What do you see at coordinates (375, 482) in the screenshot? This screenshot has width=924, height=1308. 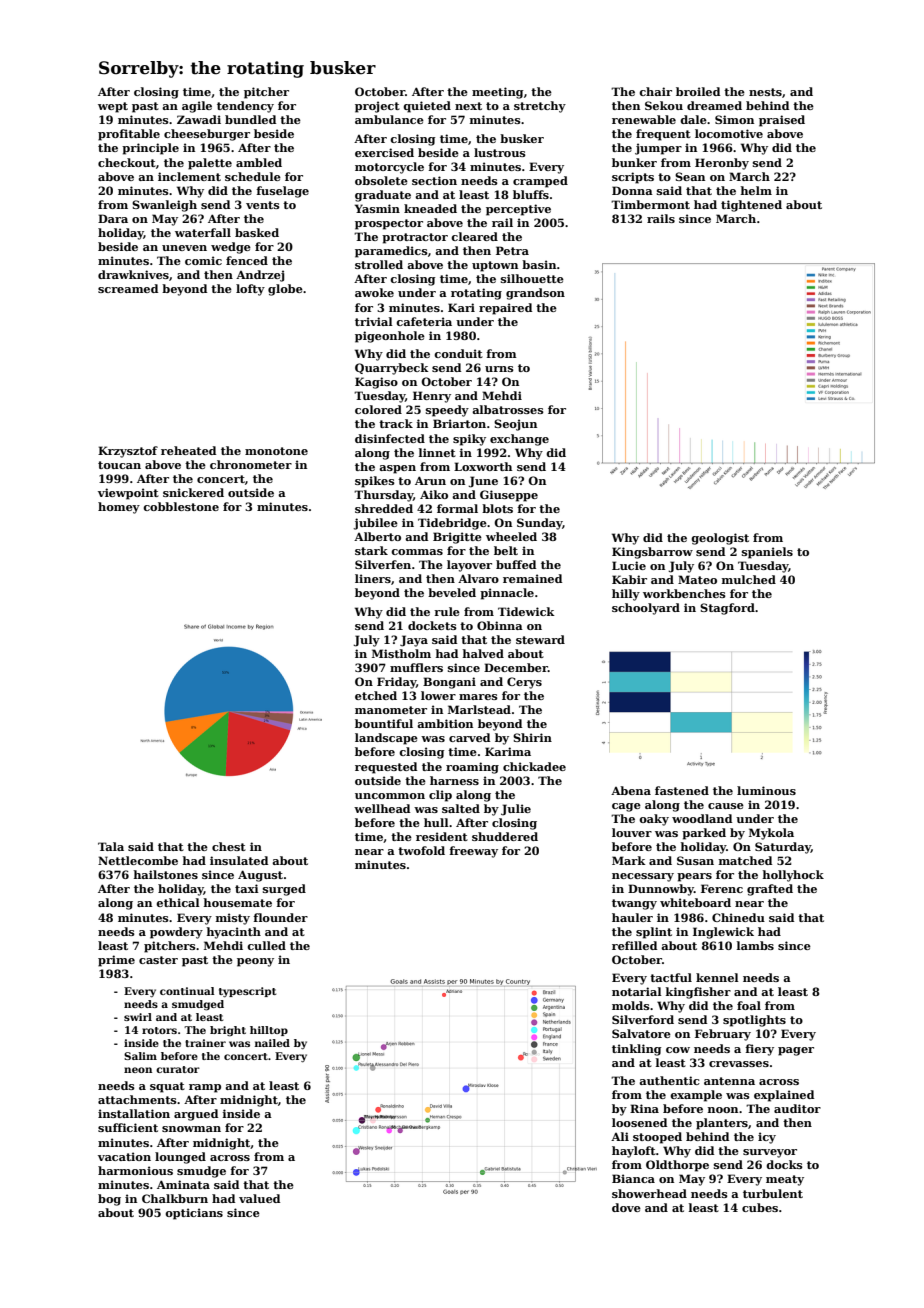 I see `spikes` at bounding box center [375, 482].
